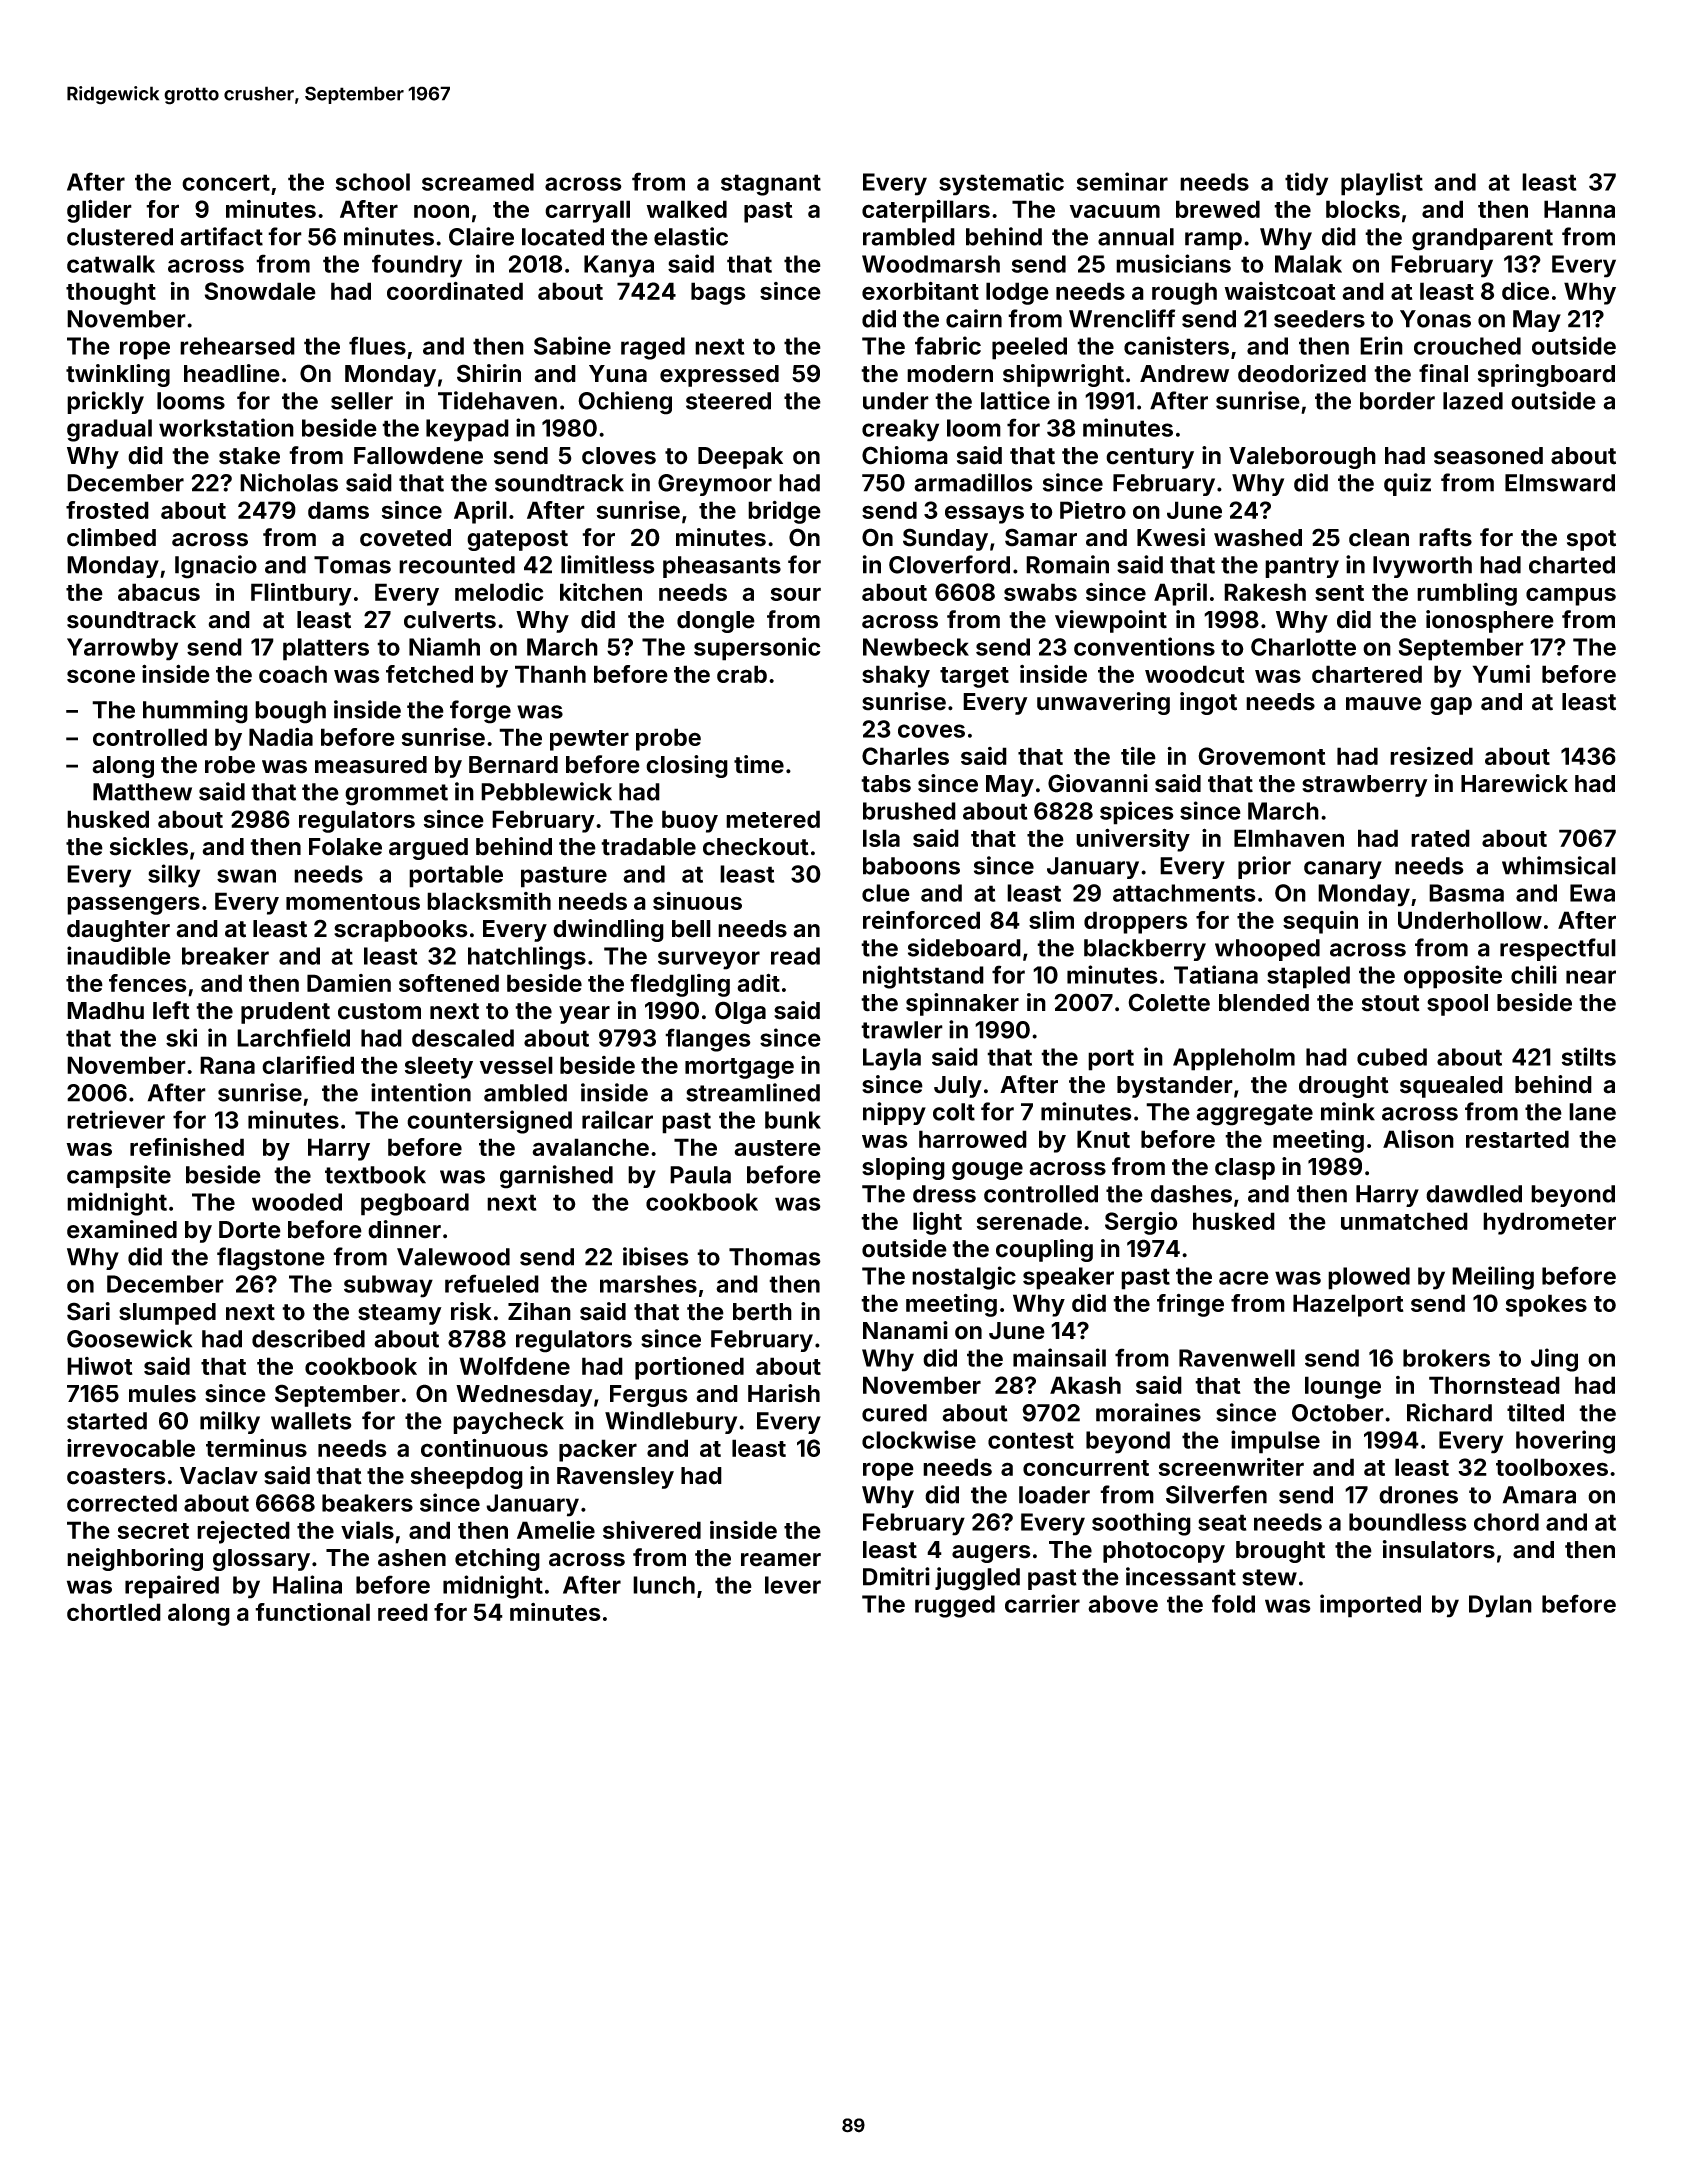  Describe the element at coordinates (119, 1176) in the document. I see `campsite` at that location.
